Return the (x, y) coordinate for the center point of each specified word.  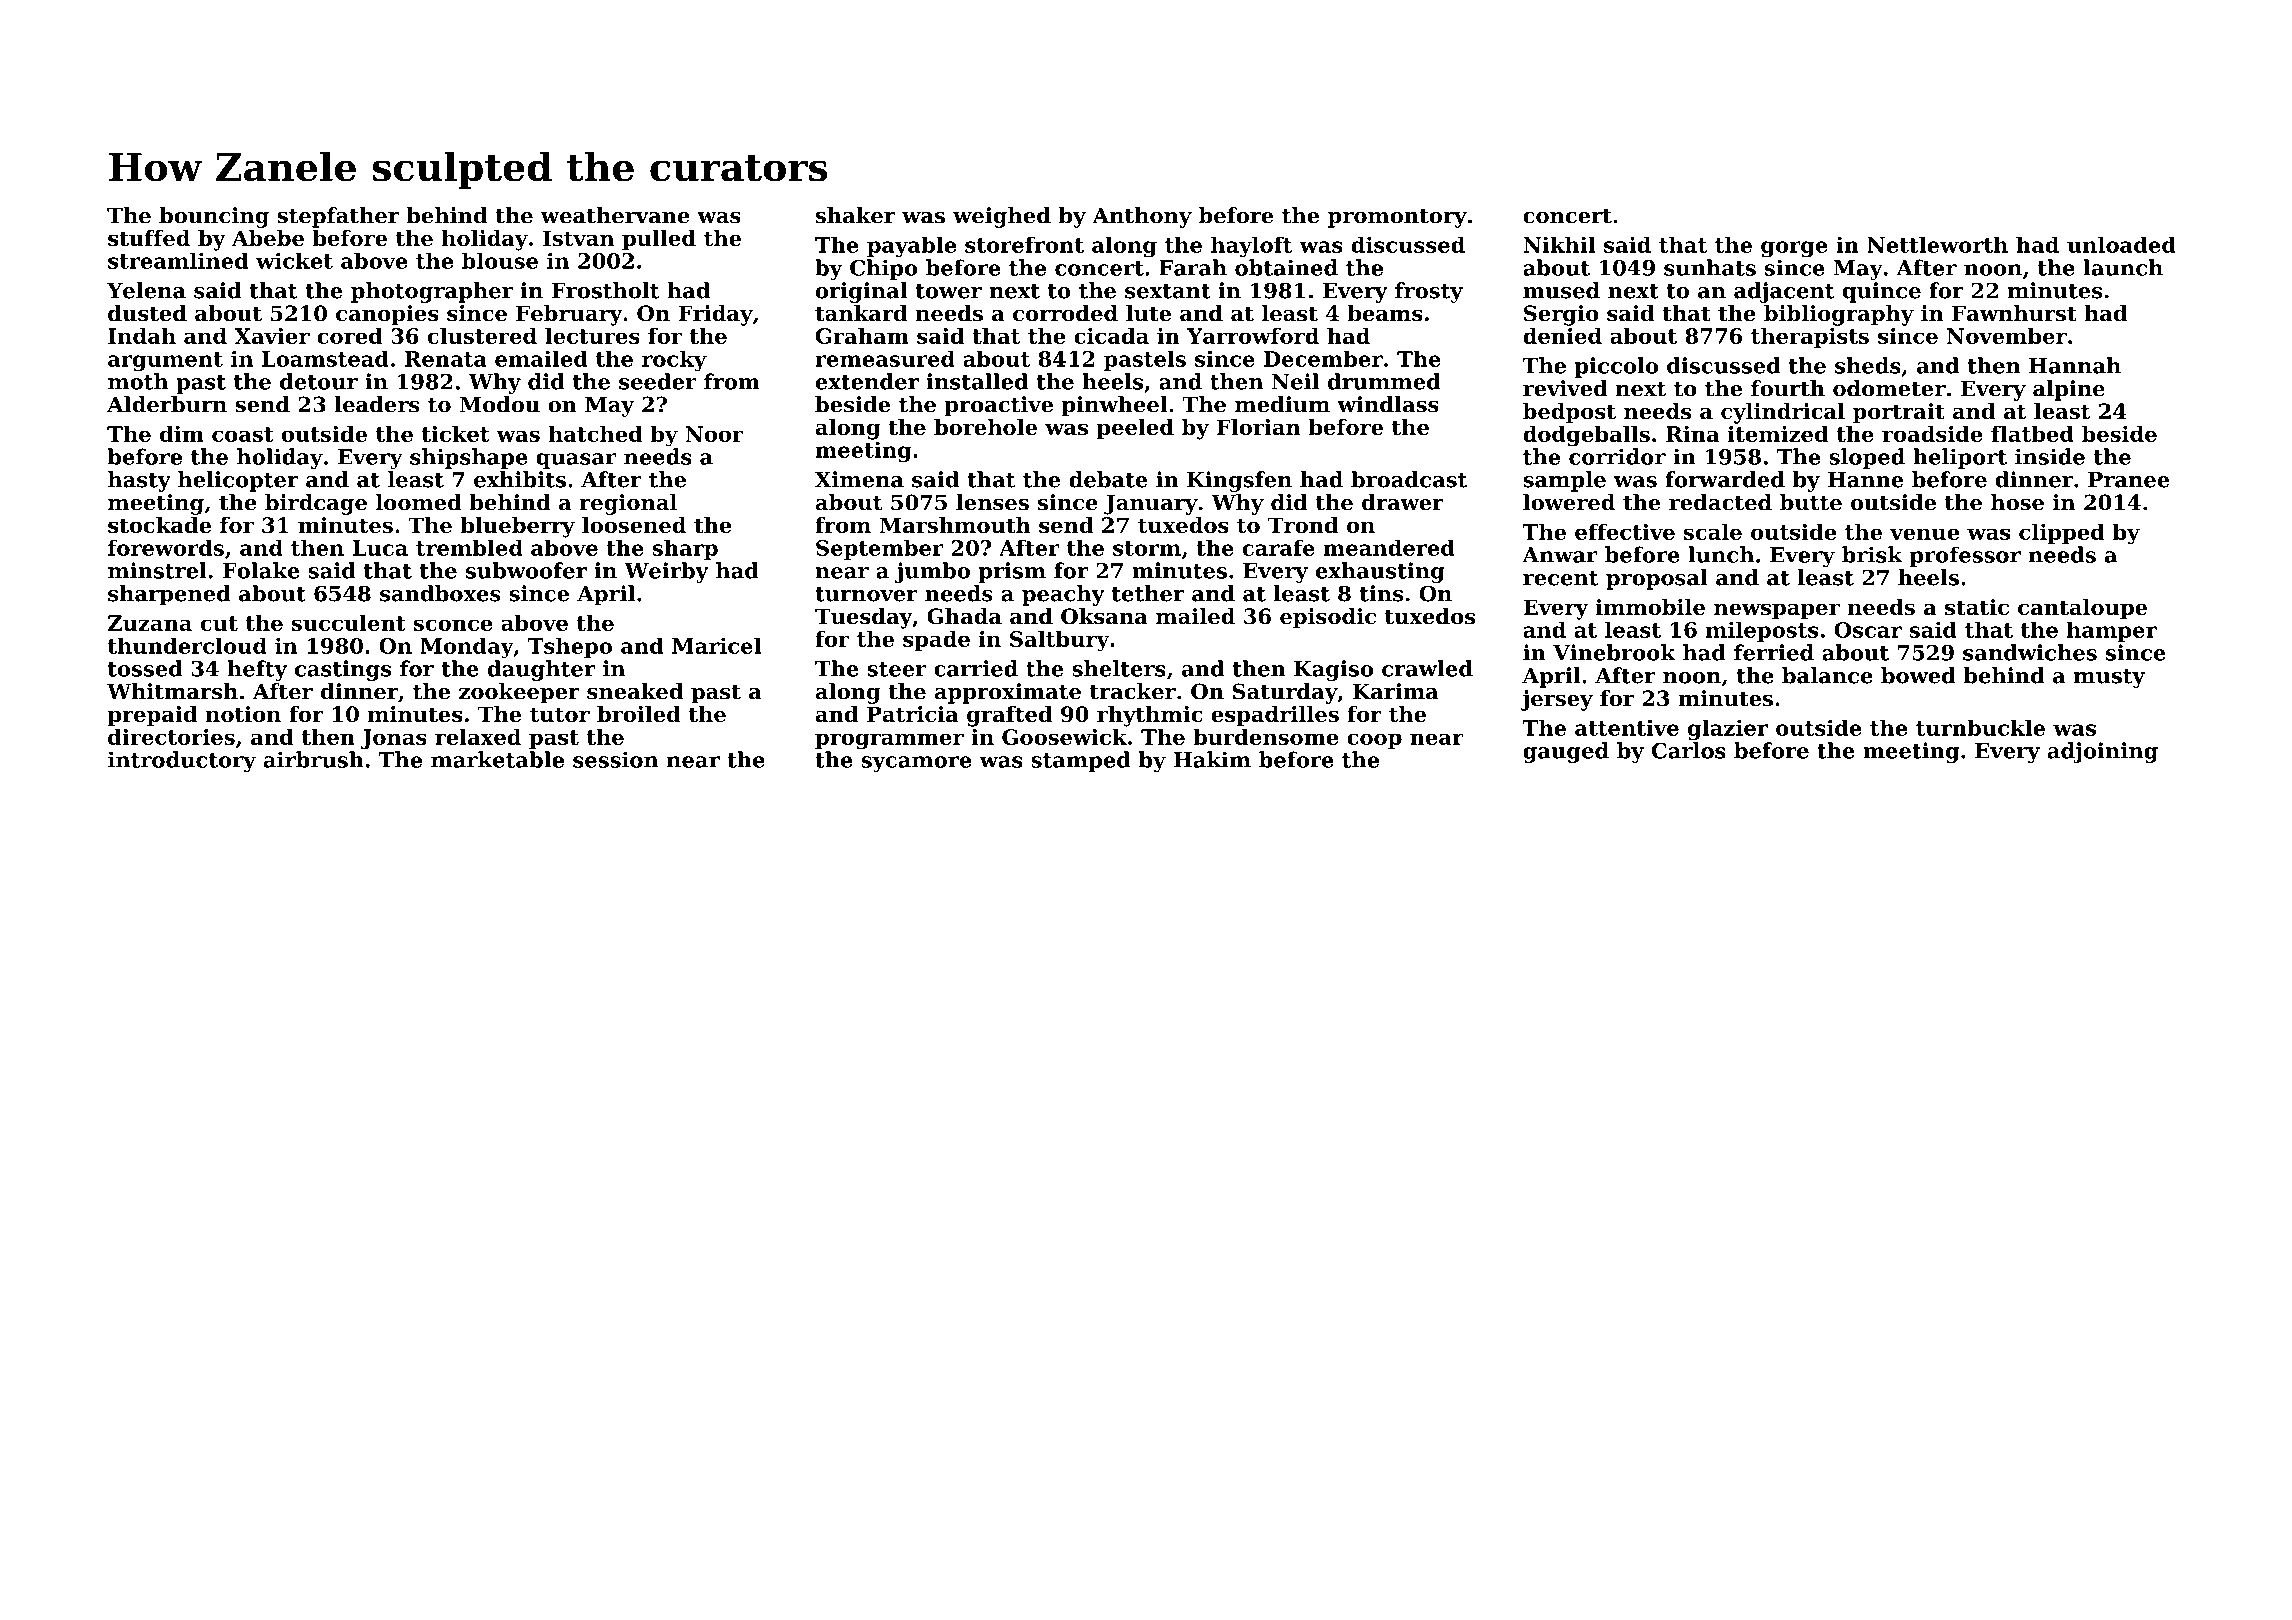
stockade (159, 525)
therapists (1810, 337)
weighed (1002, 217)
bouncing (214, 217)
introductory (182, 761)
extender (867, 381)
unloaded (2121, 244)
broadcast (1409, 479)
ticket (456, 433)
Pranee (2129, 480)
